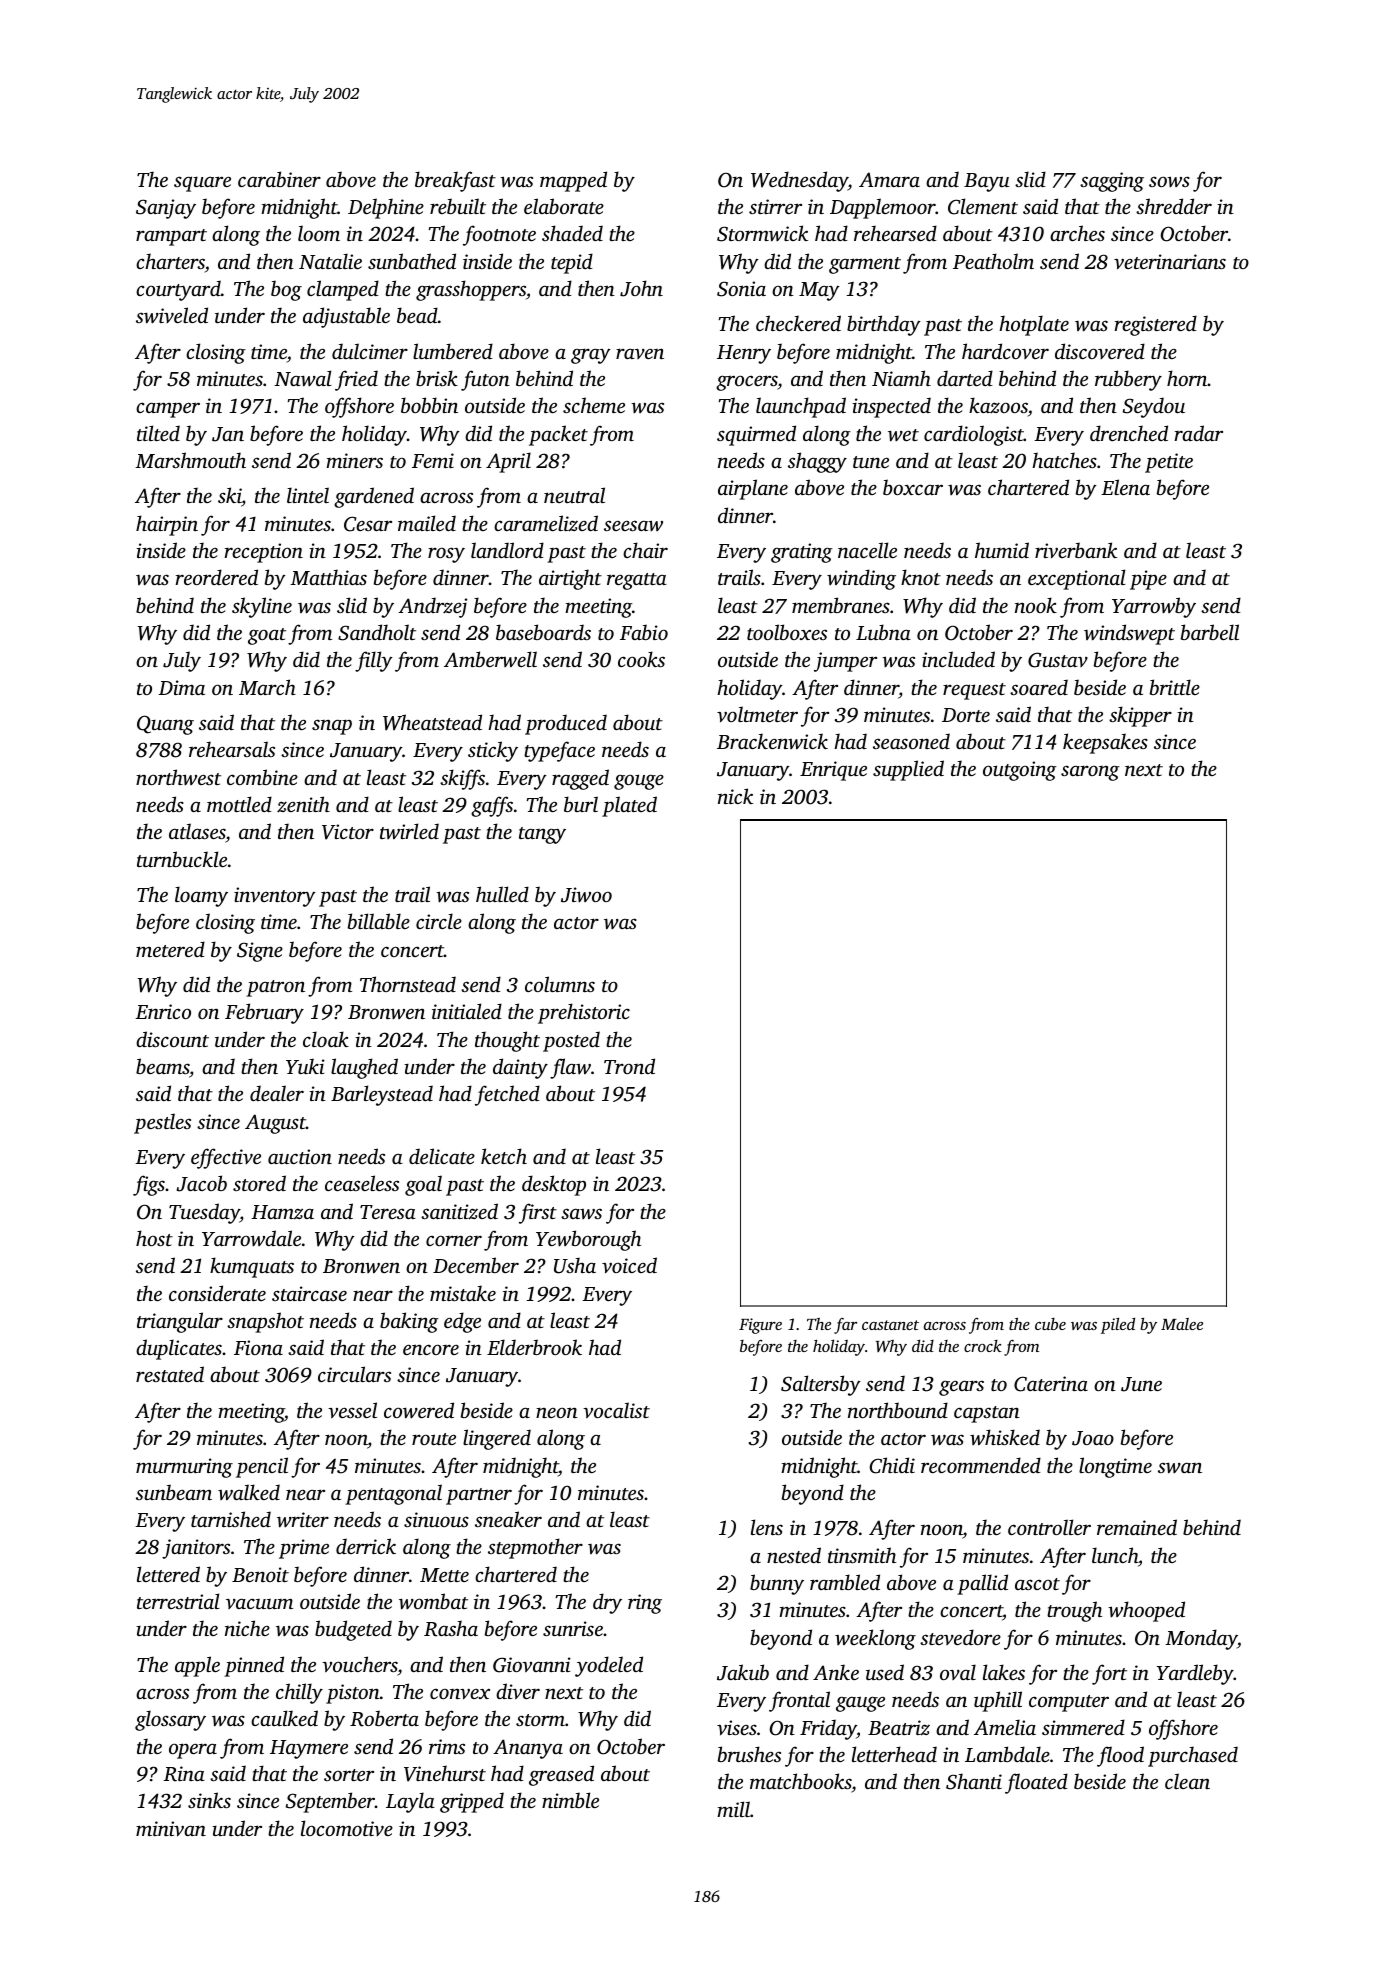  What do you see at coordinates (889, 179) in the page?
I see `Amara` at bounding box center [889, 179].
